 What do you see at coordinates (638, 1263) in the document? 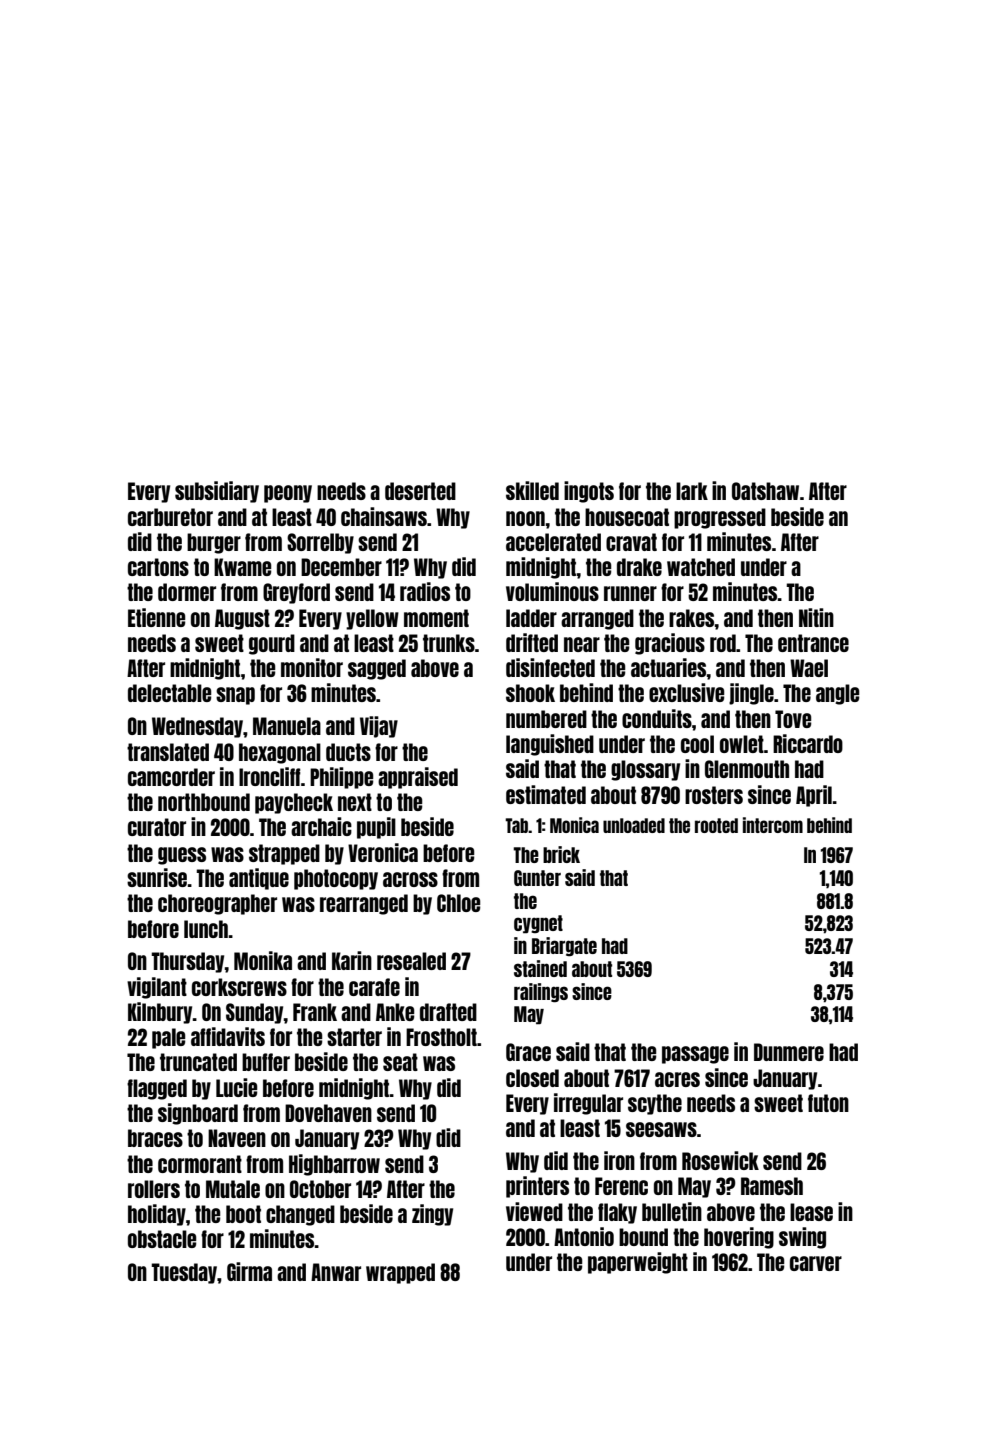
I see `paperweight` at bounding box center [638, 1263].
